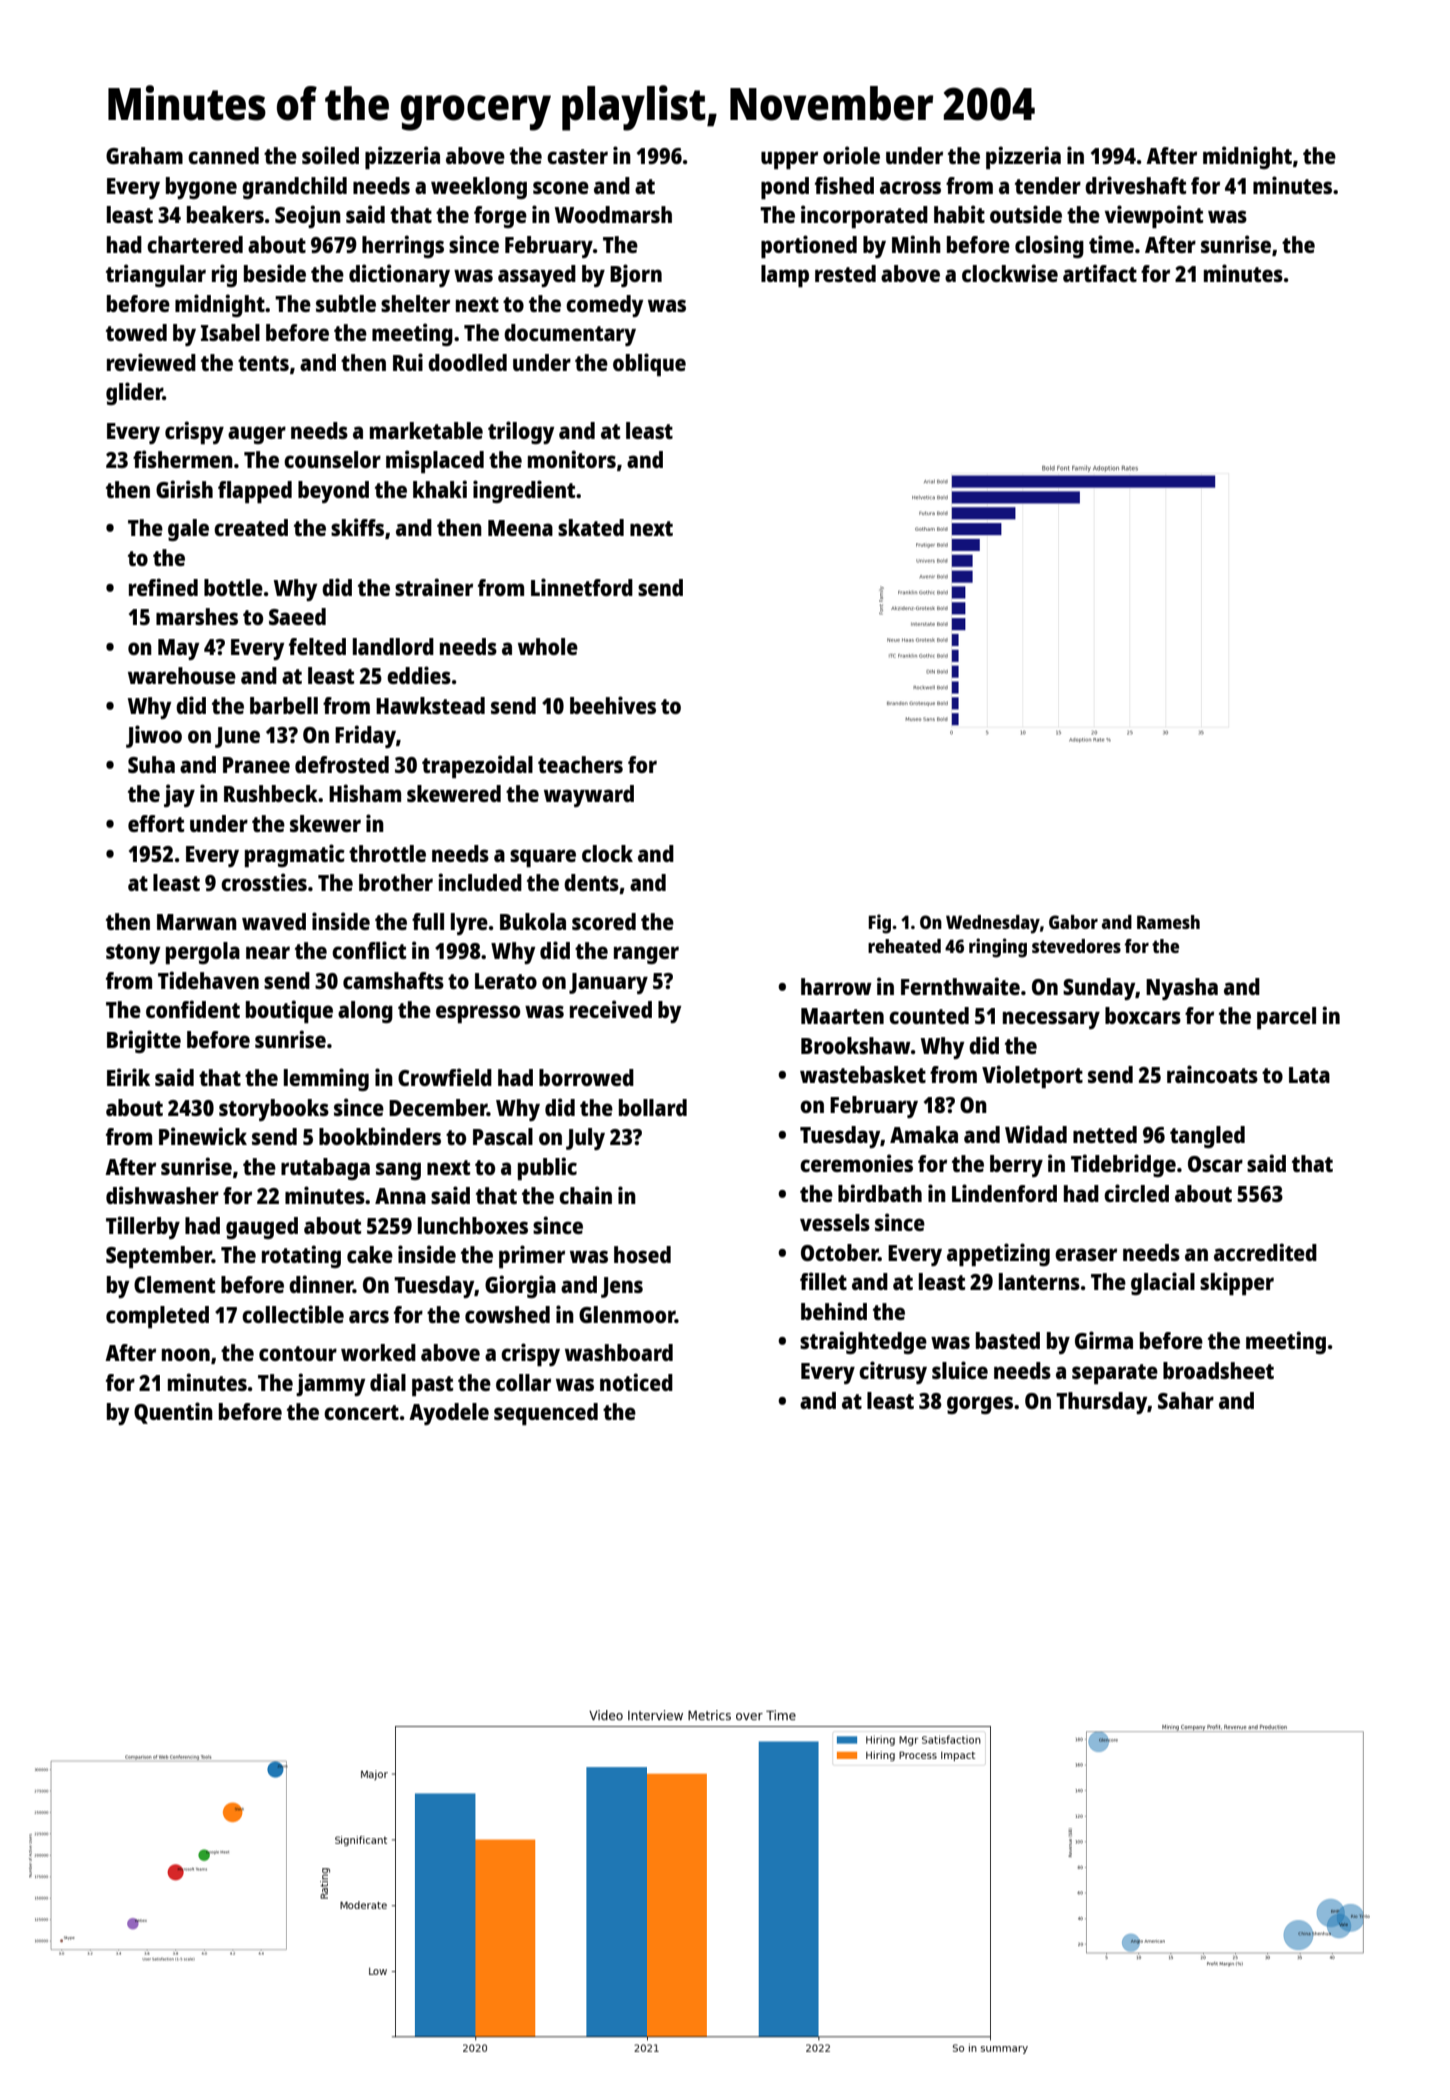  I want to click on rested, so click(845, 273).
